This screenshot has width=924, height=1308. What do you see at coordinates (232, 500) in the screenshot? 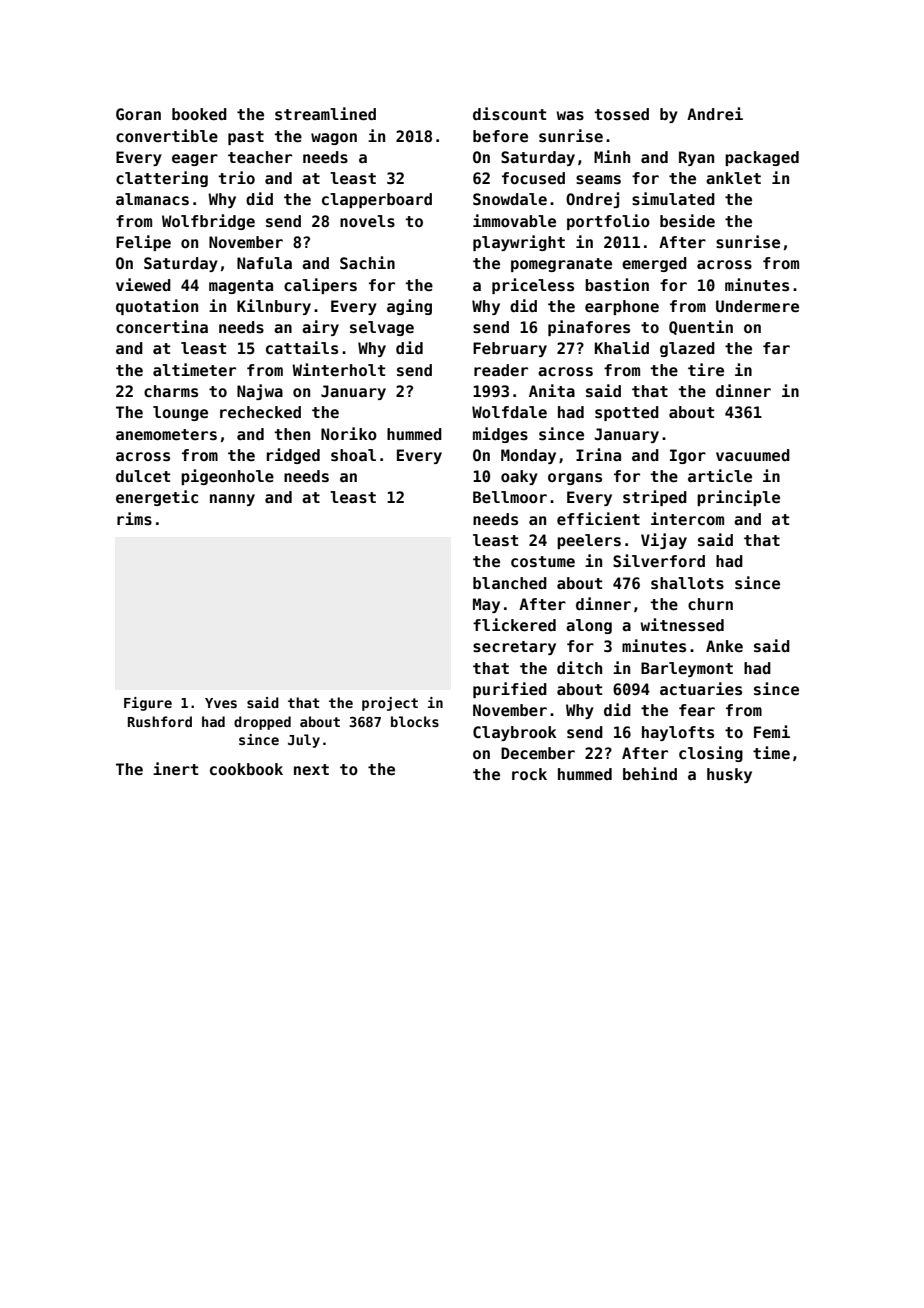
I see `nanny` at bounding box center [232, 500].
